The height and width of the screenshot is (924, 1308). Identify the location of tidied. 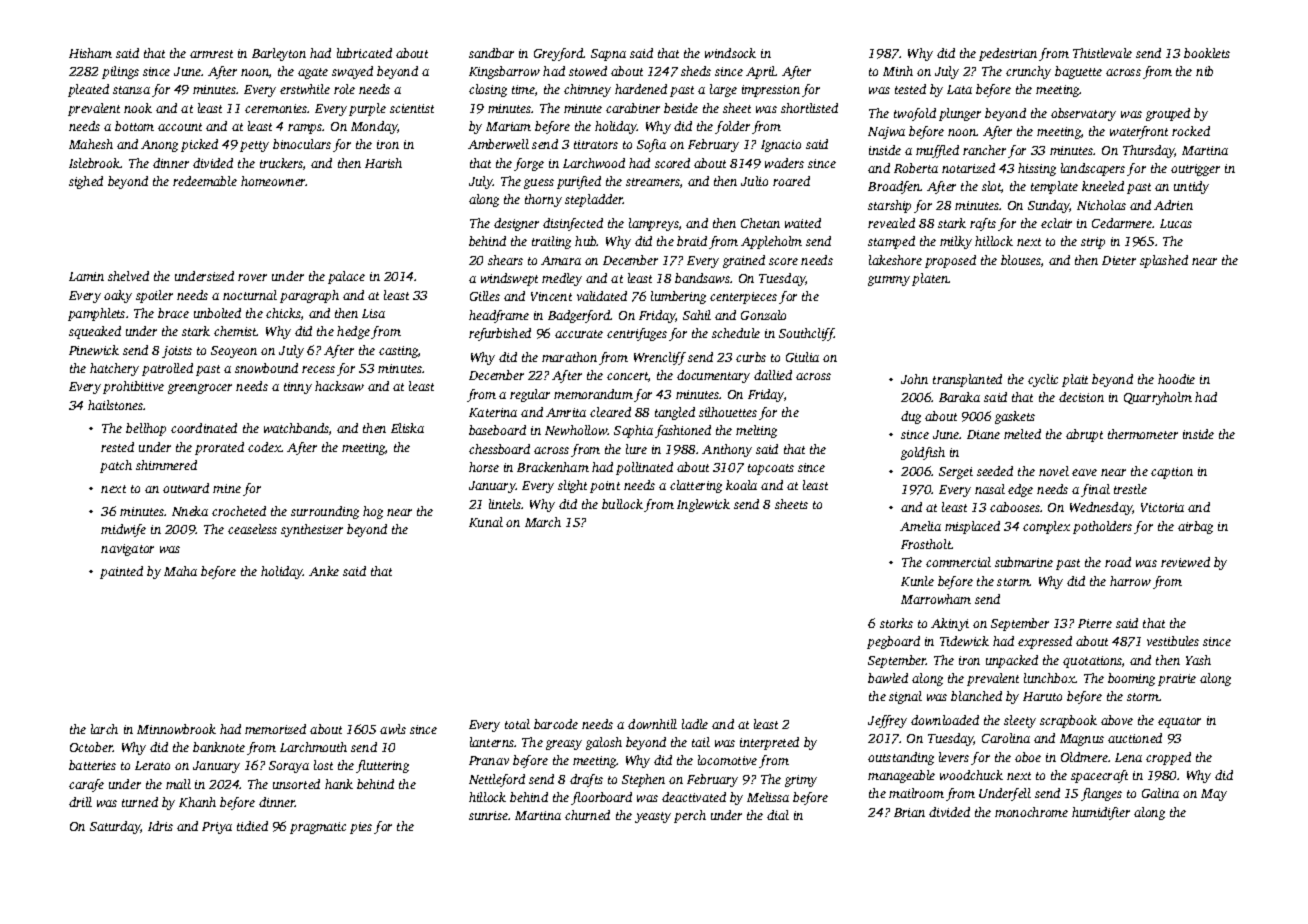
(252, 826).
